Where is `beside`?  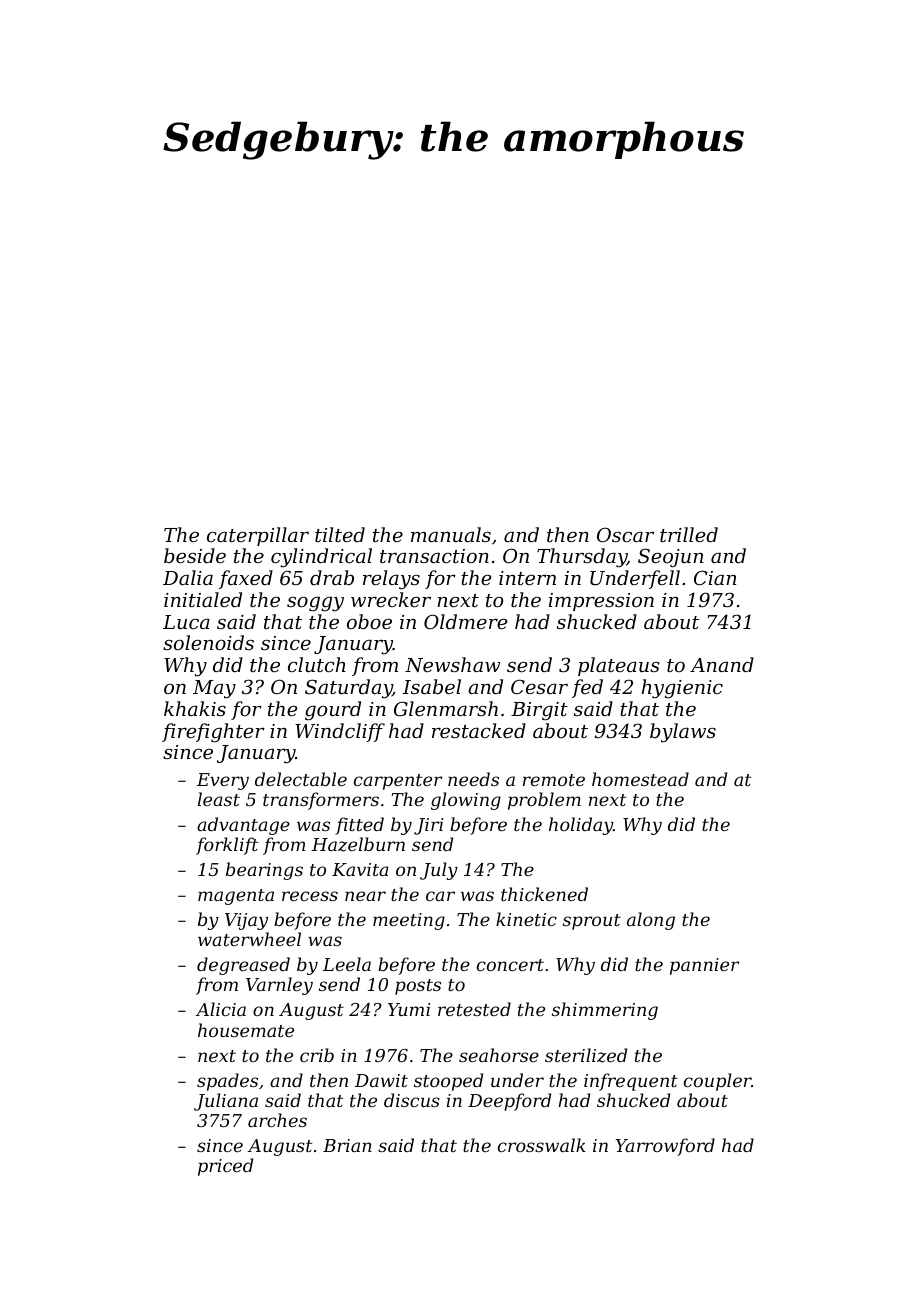 beside is located at coordinates (195, 555).
